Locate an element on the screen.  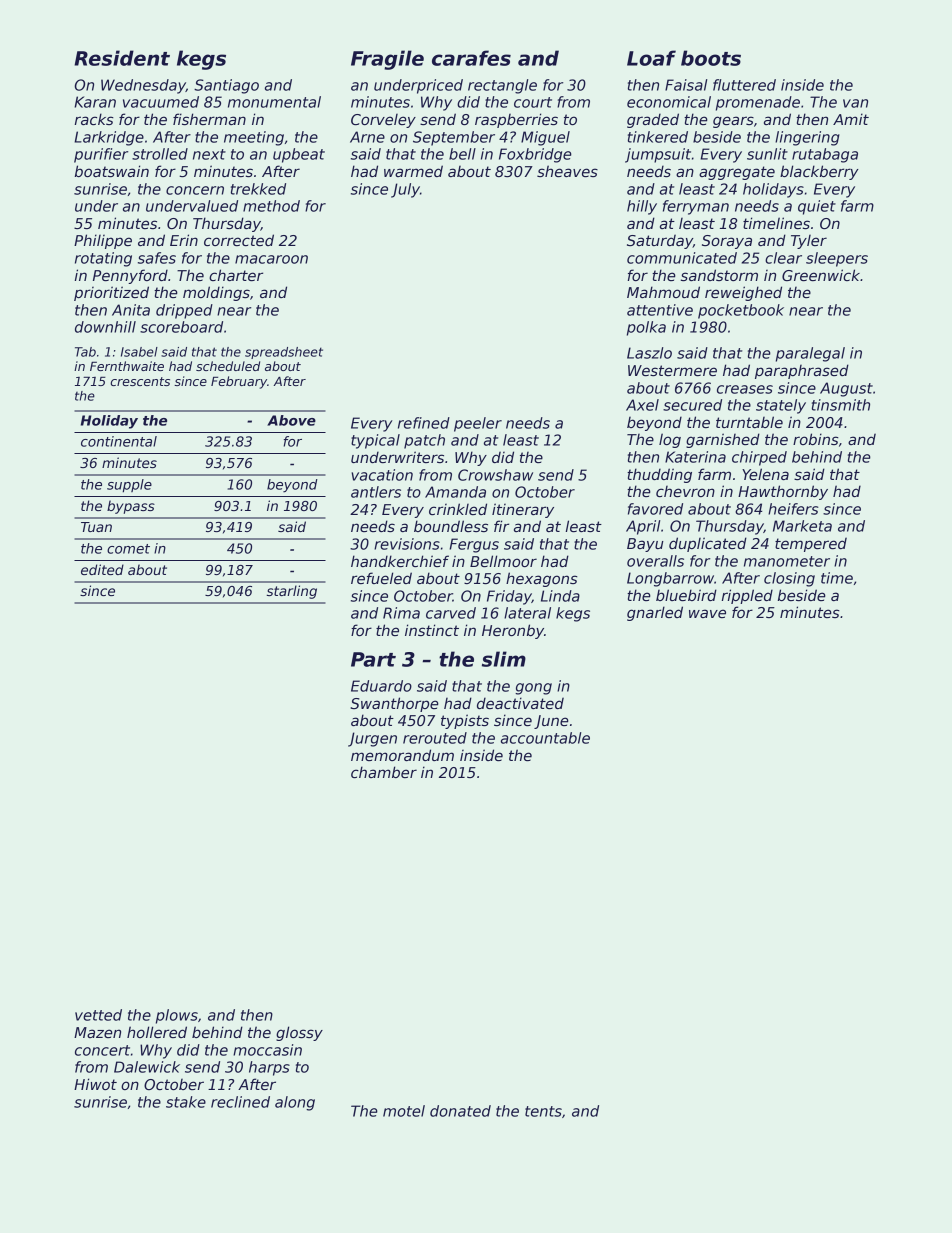
hilly is located at coordinates (642, 207).
